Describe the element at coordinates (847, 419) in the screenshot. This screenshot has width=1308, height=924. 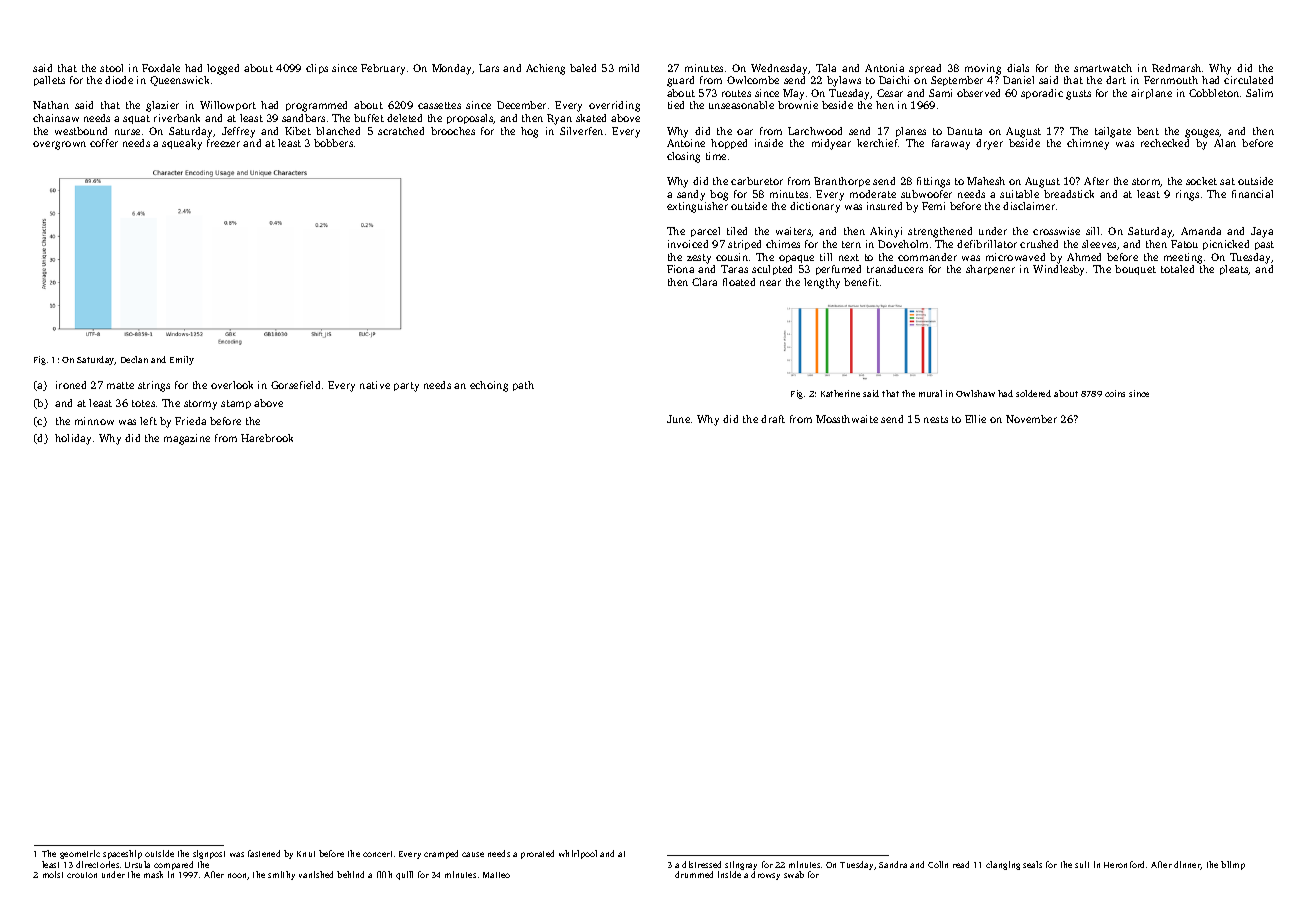
I see `Mossthwaite` at that location.
